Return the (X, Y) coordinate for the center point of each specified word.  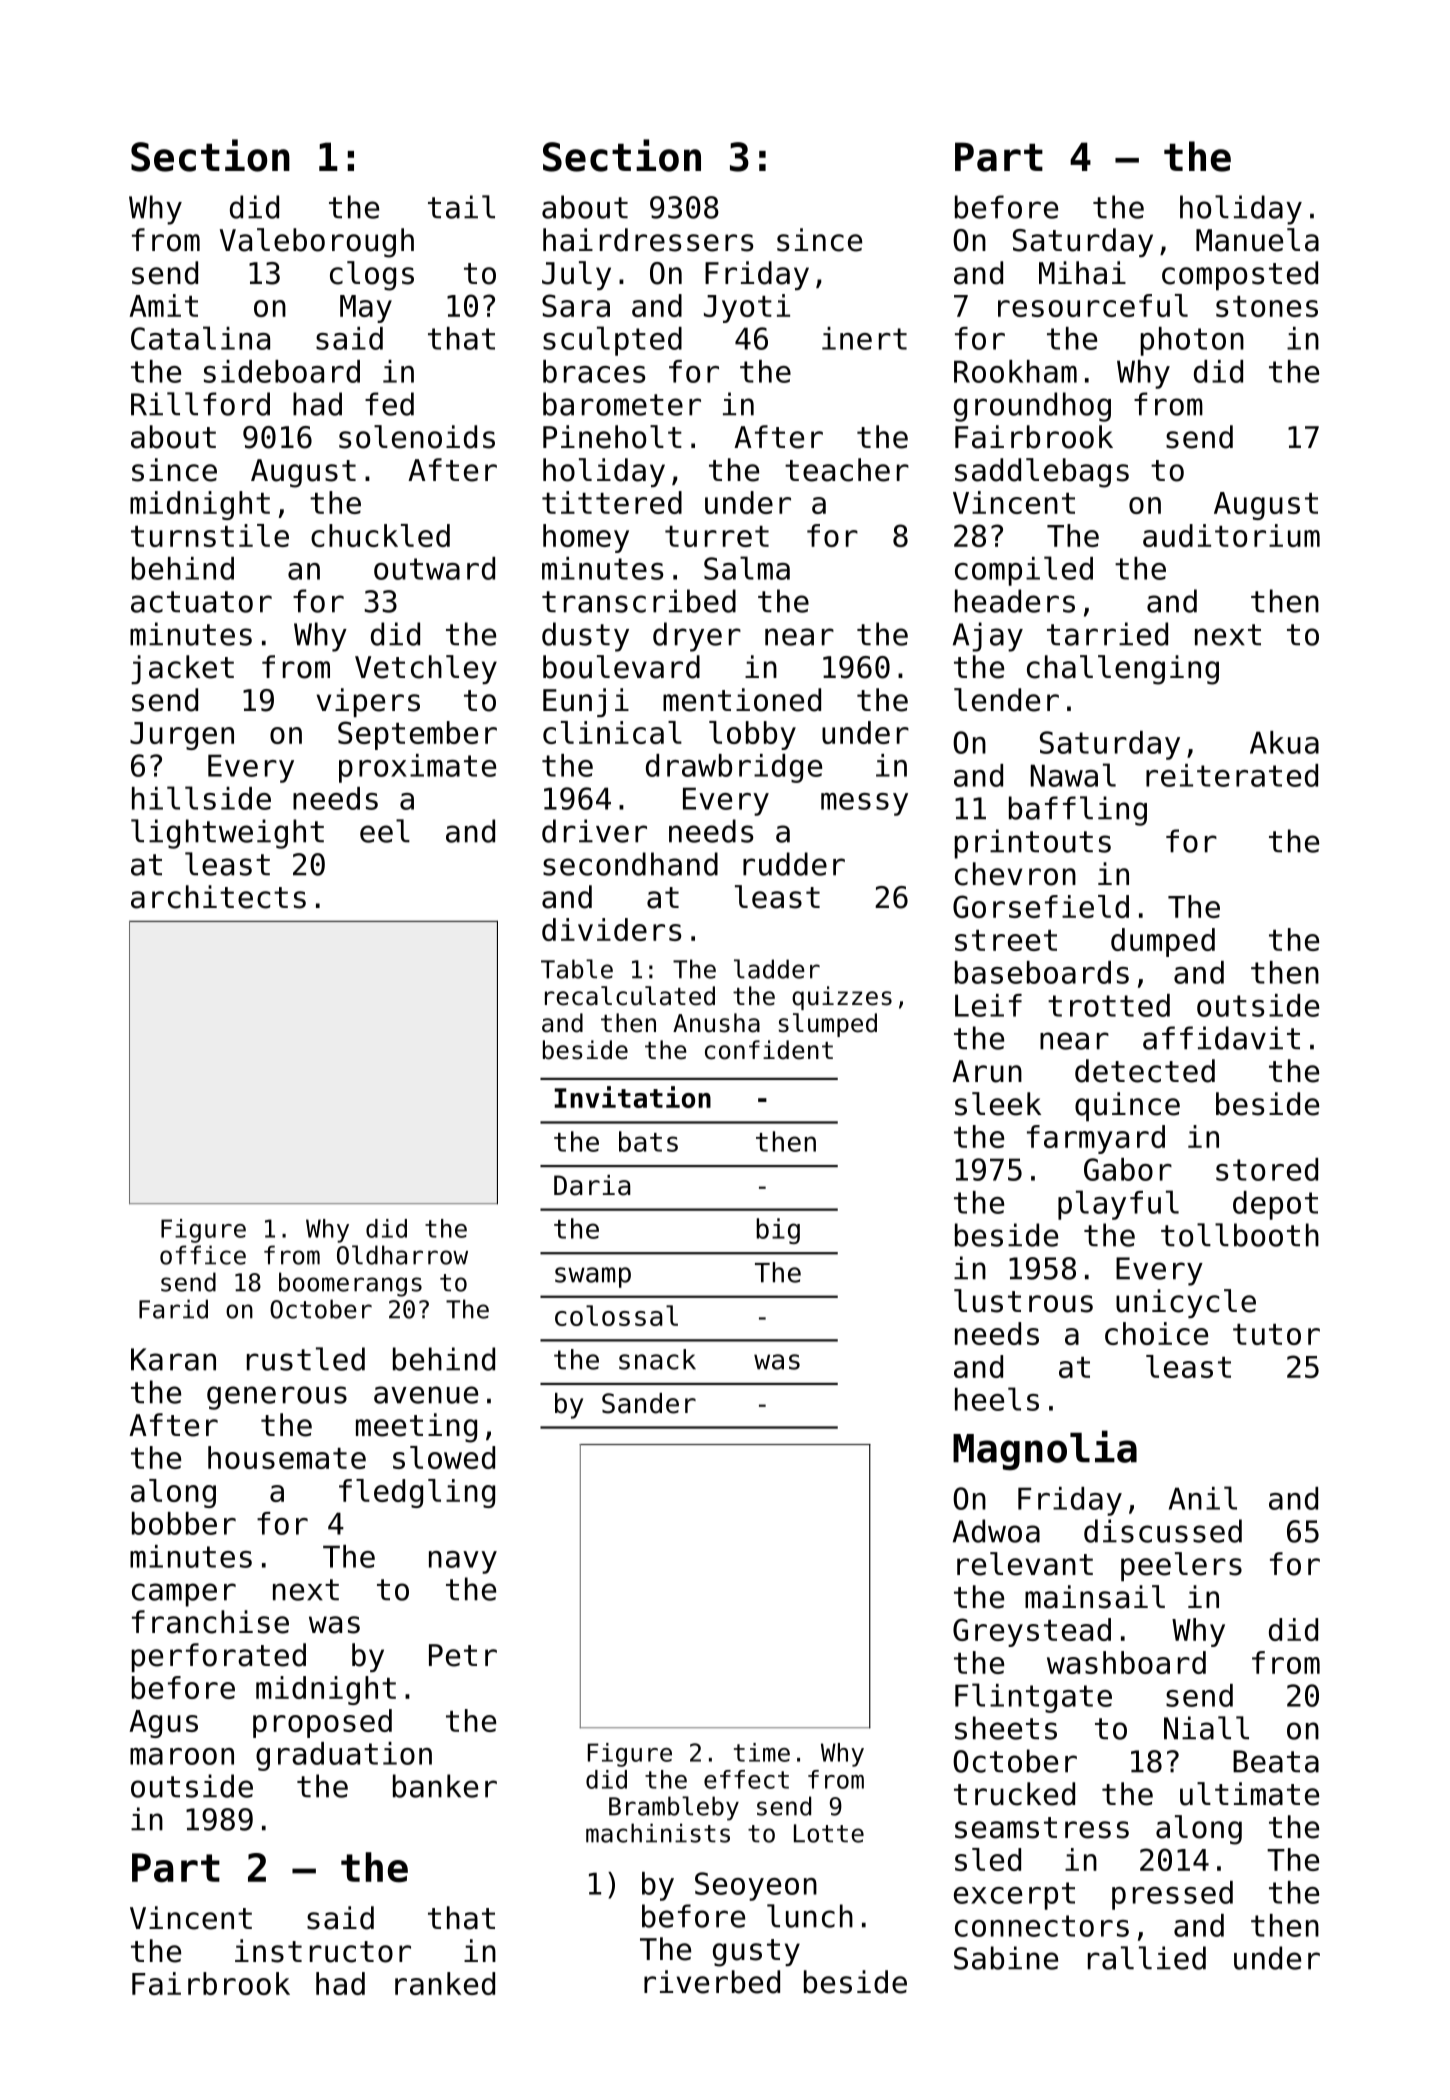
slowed (444, 1457)
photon (1192, 341)
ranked (445, 1983)
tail (461, 207)
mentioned (742, 700)
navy (463, 1562)
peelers (1181, 1566)
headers (1015, 601)
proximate (417, 768)
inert (864, 338)
